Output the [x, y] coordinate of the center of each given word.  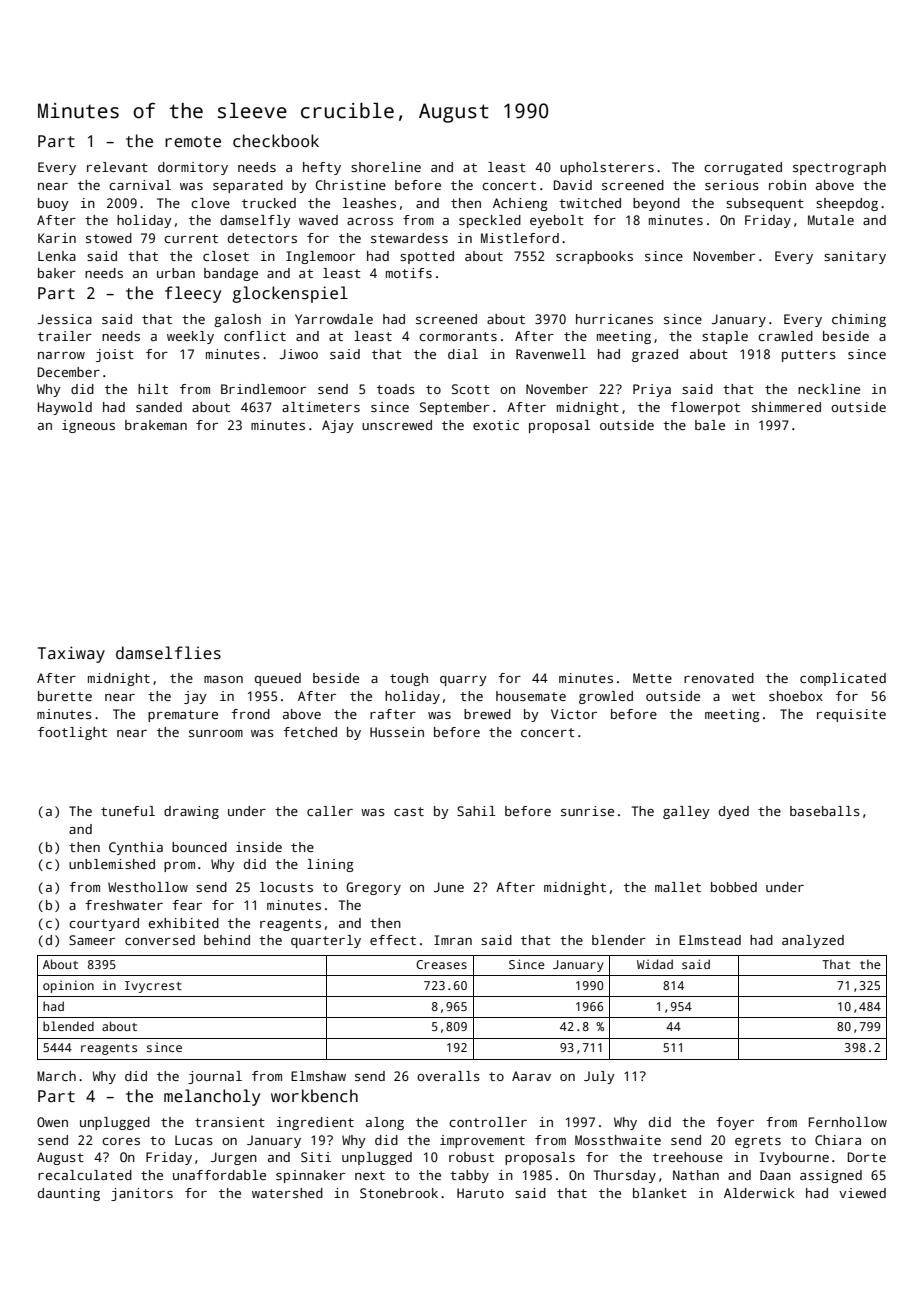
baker [57, 273]
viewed [862, 1193]
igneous [88, 426]
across [370, 221]
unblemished [112, 864]
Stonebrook [399, 1193]
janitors [142, 1194]
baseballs [825, 811]
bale [710, 425]
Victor [574, 714]
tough [409, 679]
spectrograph [839, 168]
